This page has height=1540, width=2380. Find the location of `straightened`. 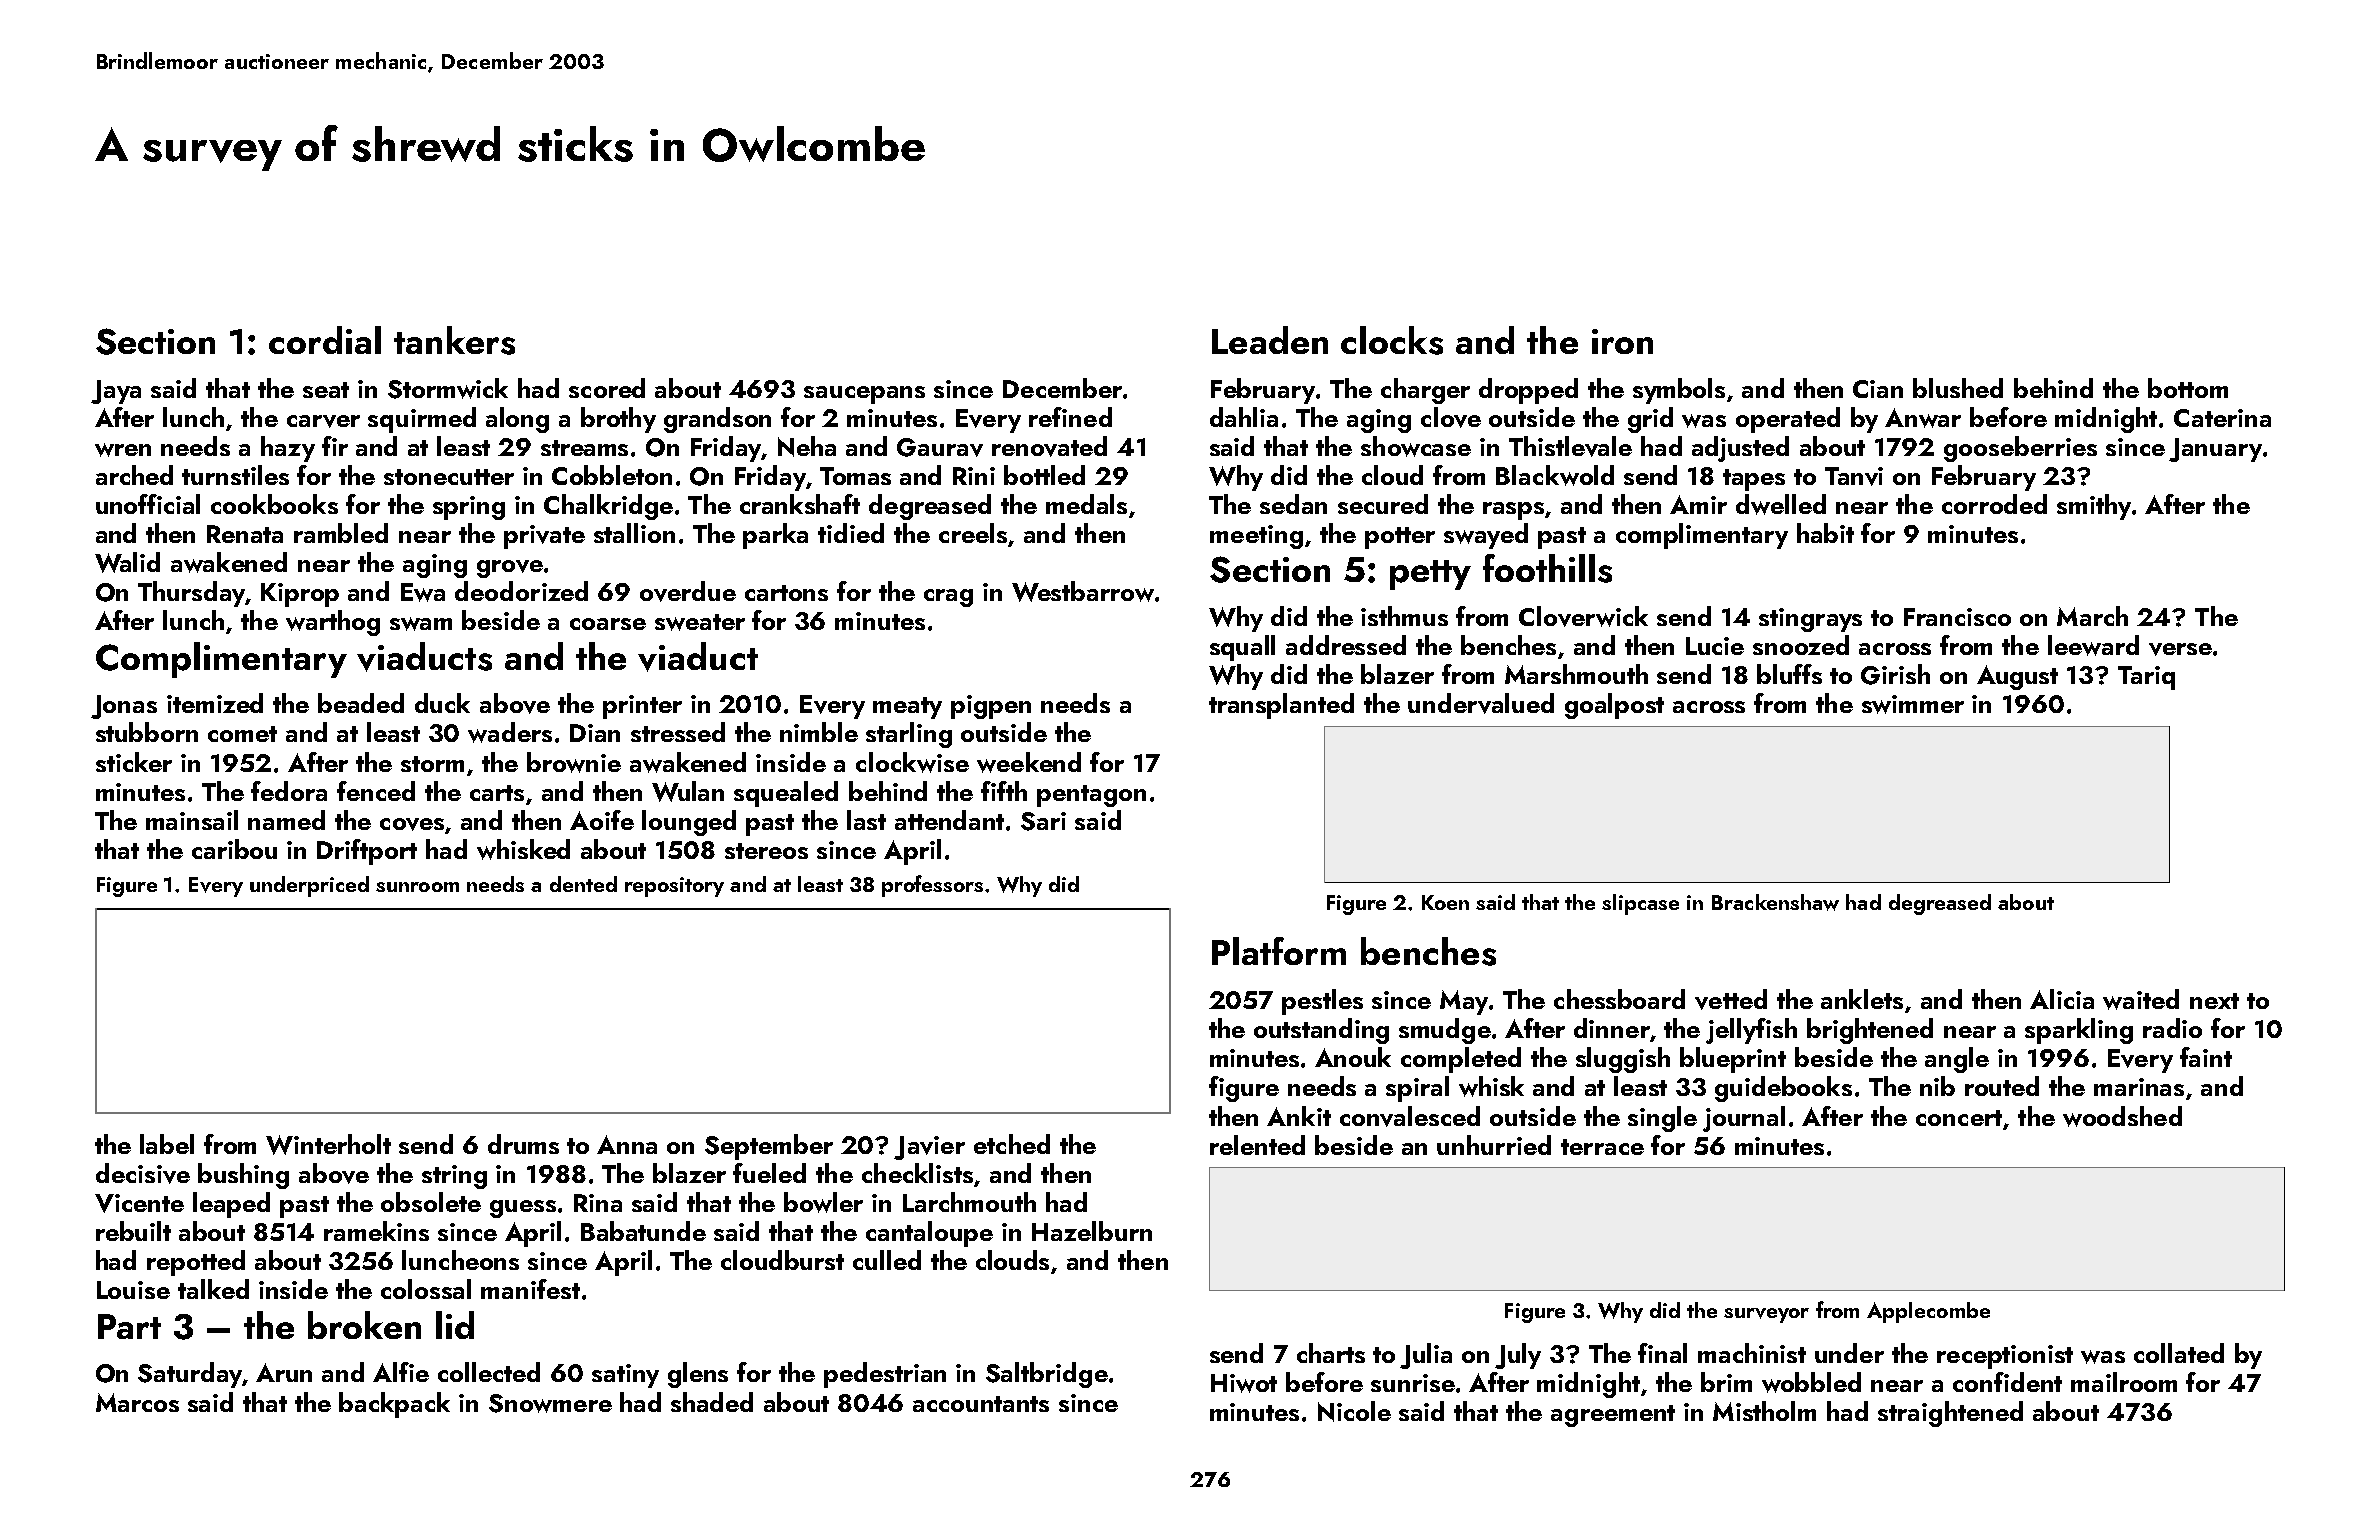

straightened is located at coordinates (1950, 1414).
